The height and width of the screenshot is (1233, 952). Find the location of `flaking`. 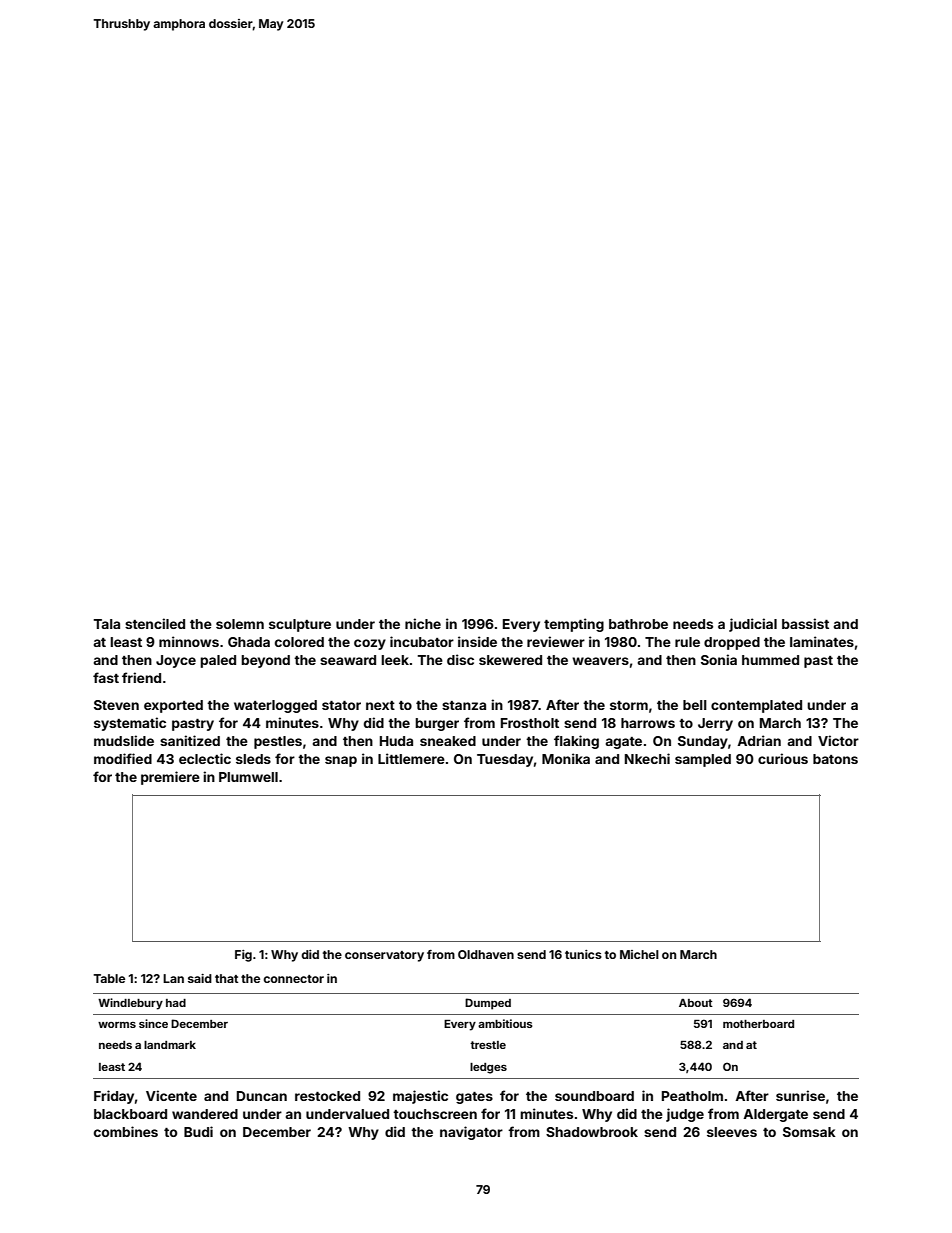

flaking is located at coordinates (576, 742).
